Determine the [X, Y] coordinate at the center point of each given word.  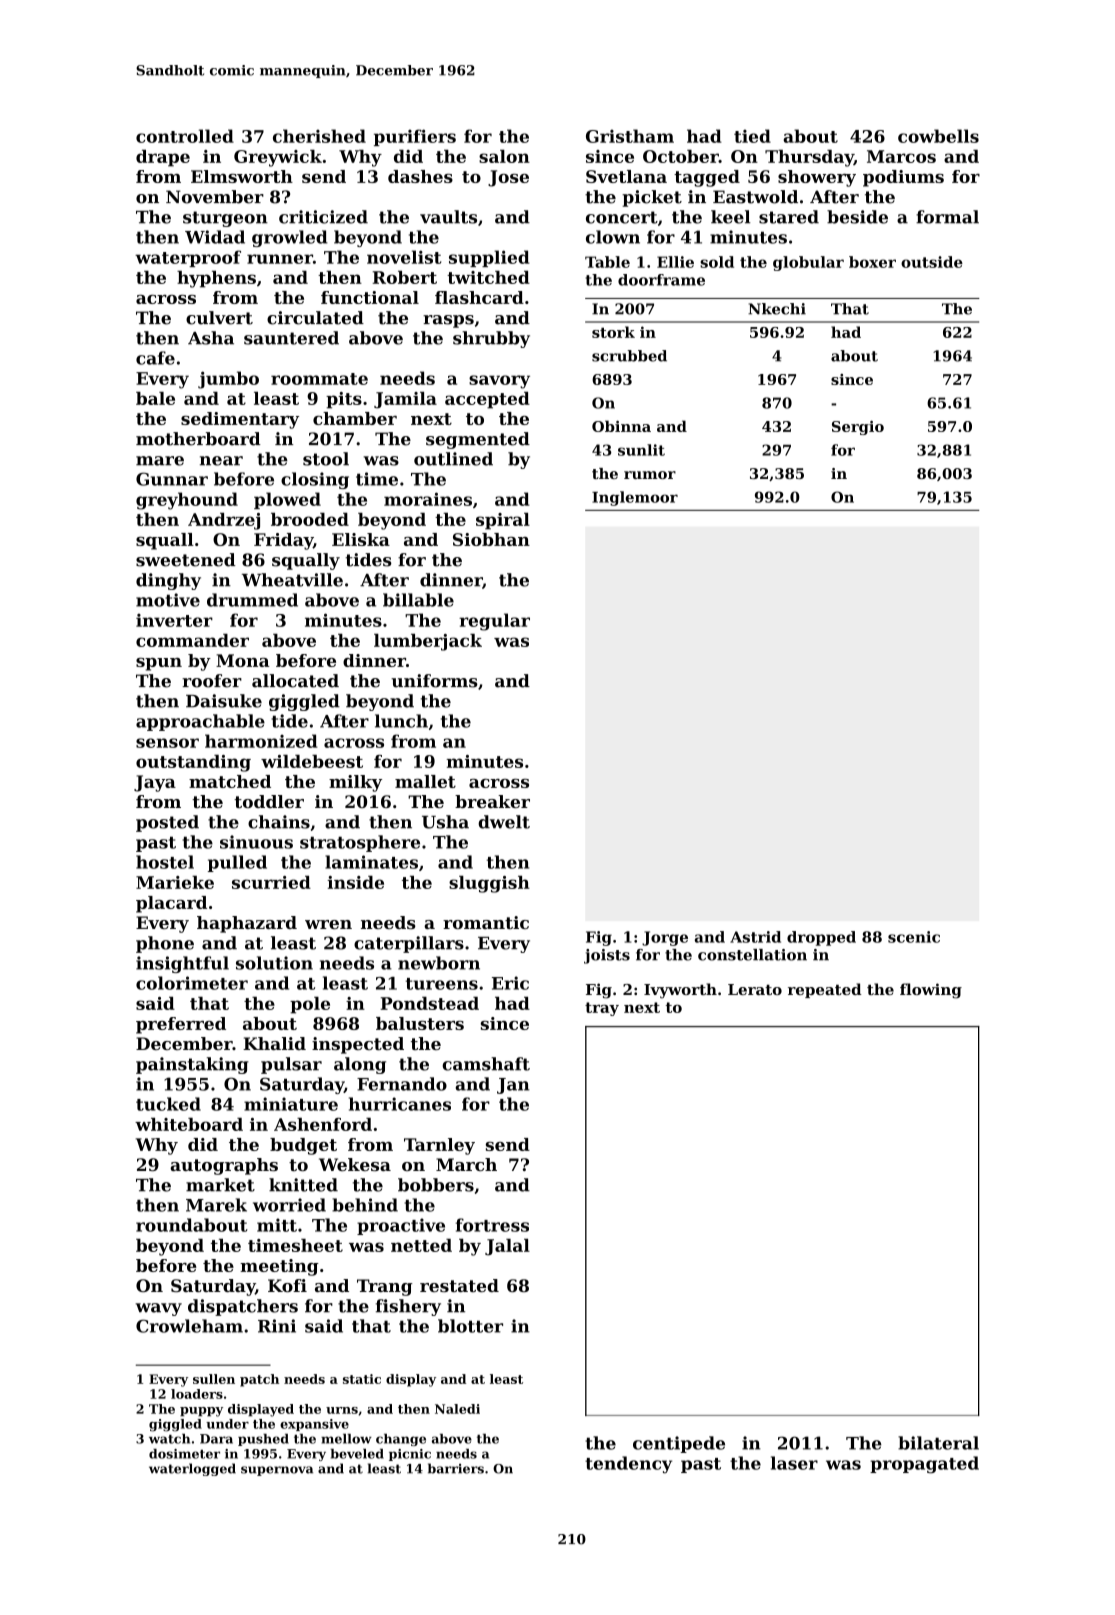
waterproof [188, 258]
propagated [924, 1465]
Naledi [457, 1409]
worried [289, 1205]
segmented [478, 440]
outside [932, 262]
